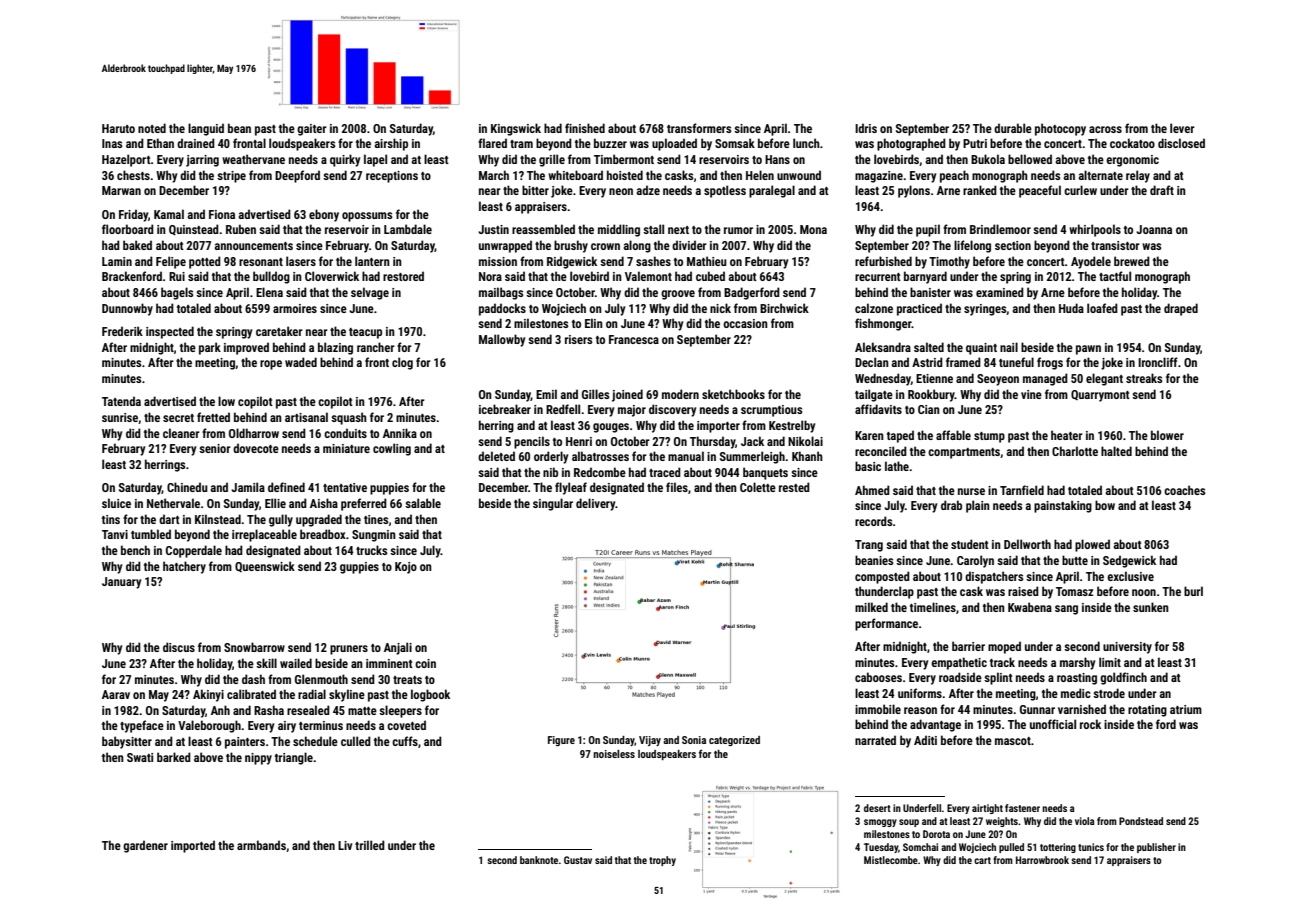  What do you see at coordinates (927, 362) in the screenshot?
I see `Astrid` at bounding box center [927, 362].
